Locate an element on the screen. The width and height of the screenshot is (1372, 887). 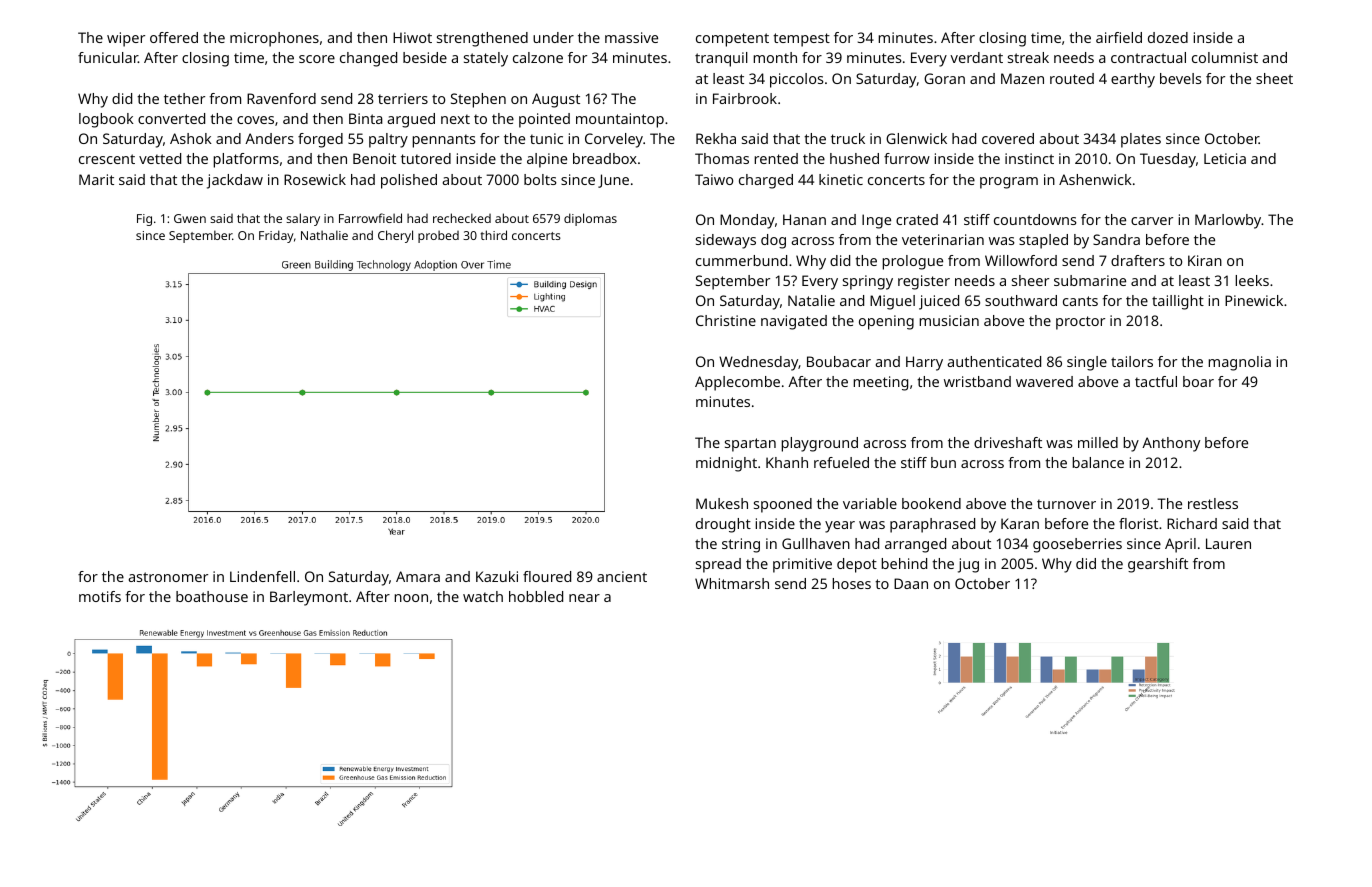
magnolia is located at coordinates (1239, 363).
